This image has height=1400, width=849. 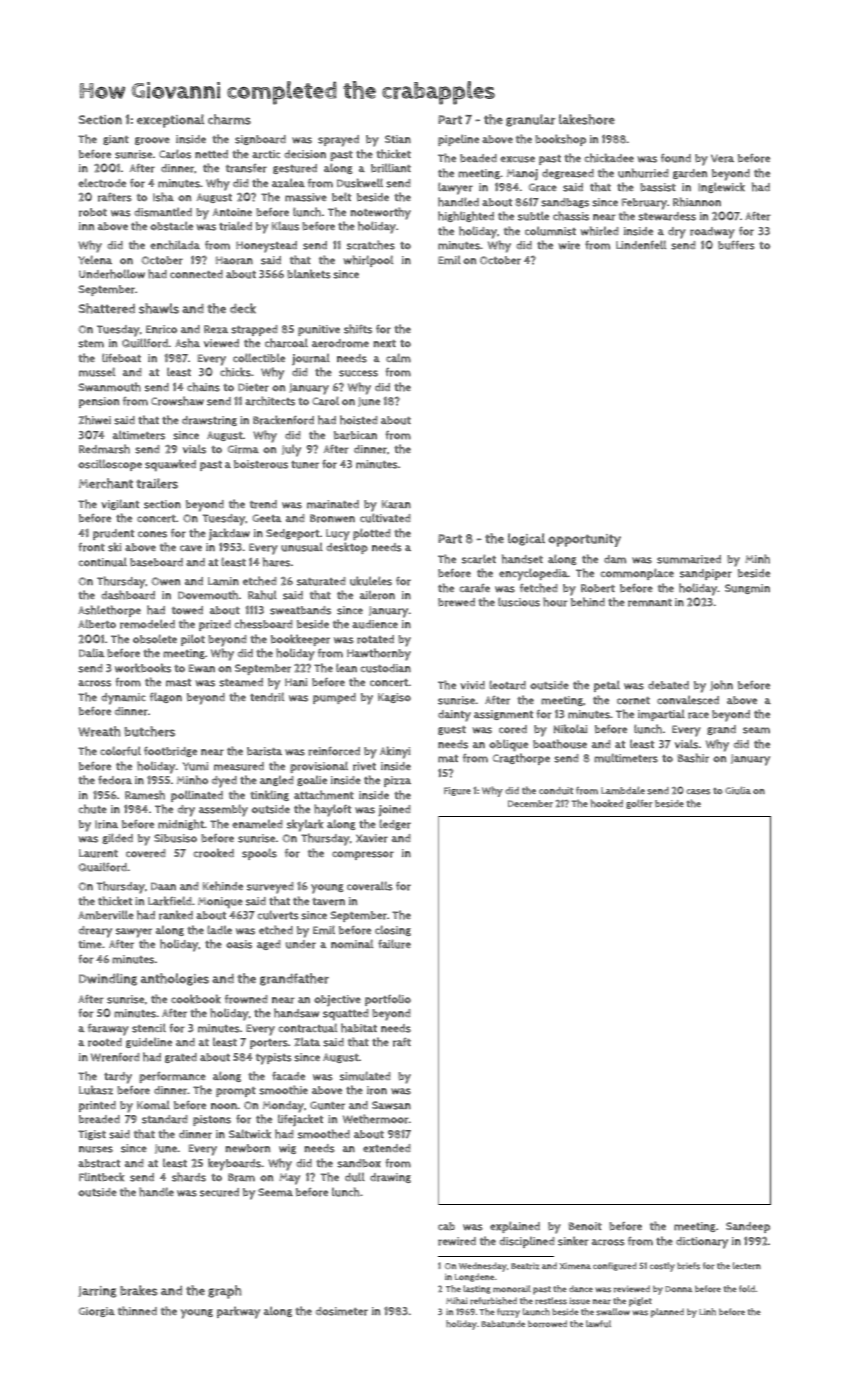 I want to click on borrowed, so click(x=547, y=1324).
